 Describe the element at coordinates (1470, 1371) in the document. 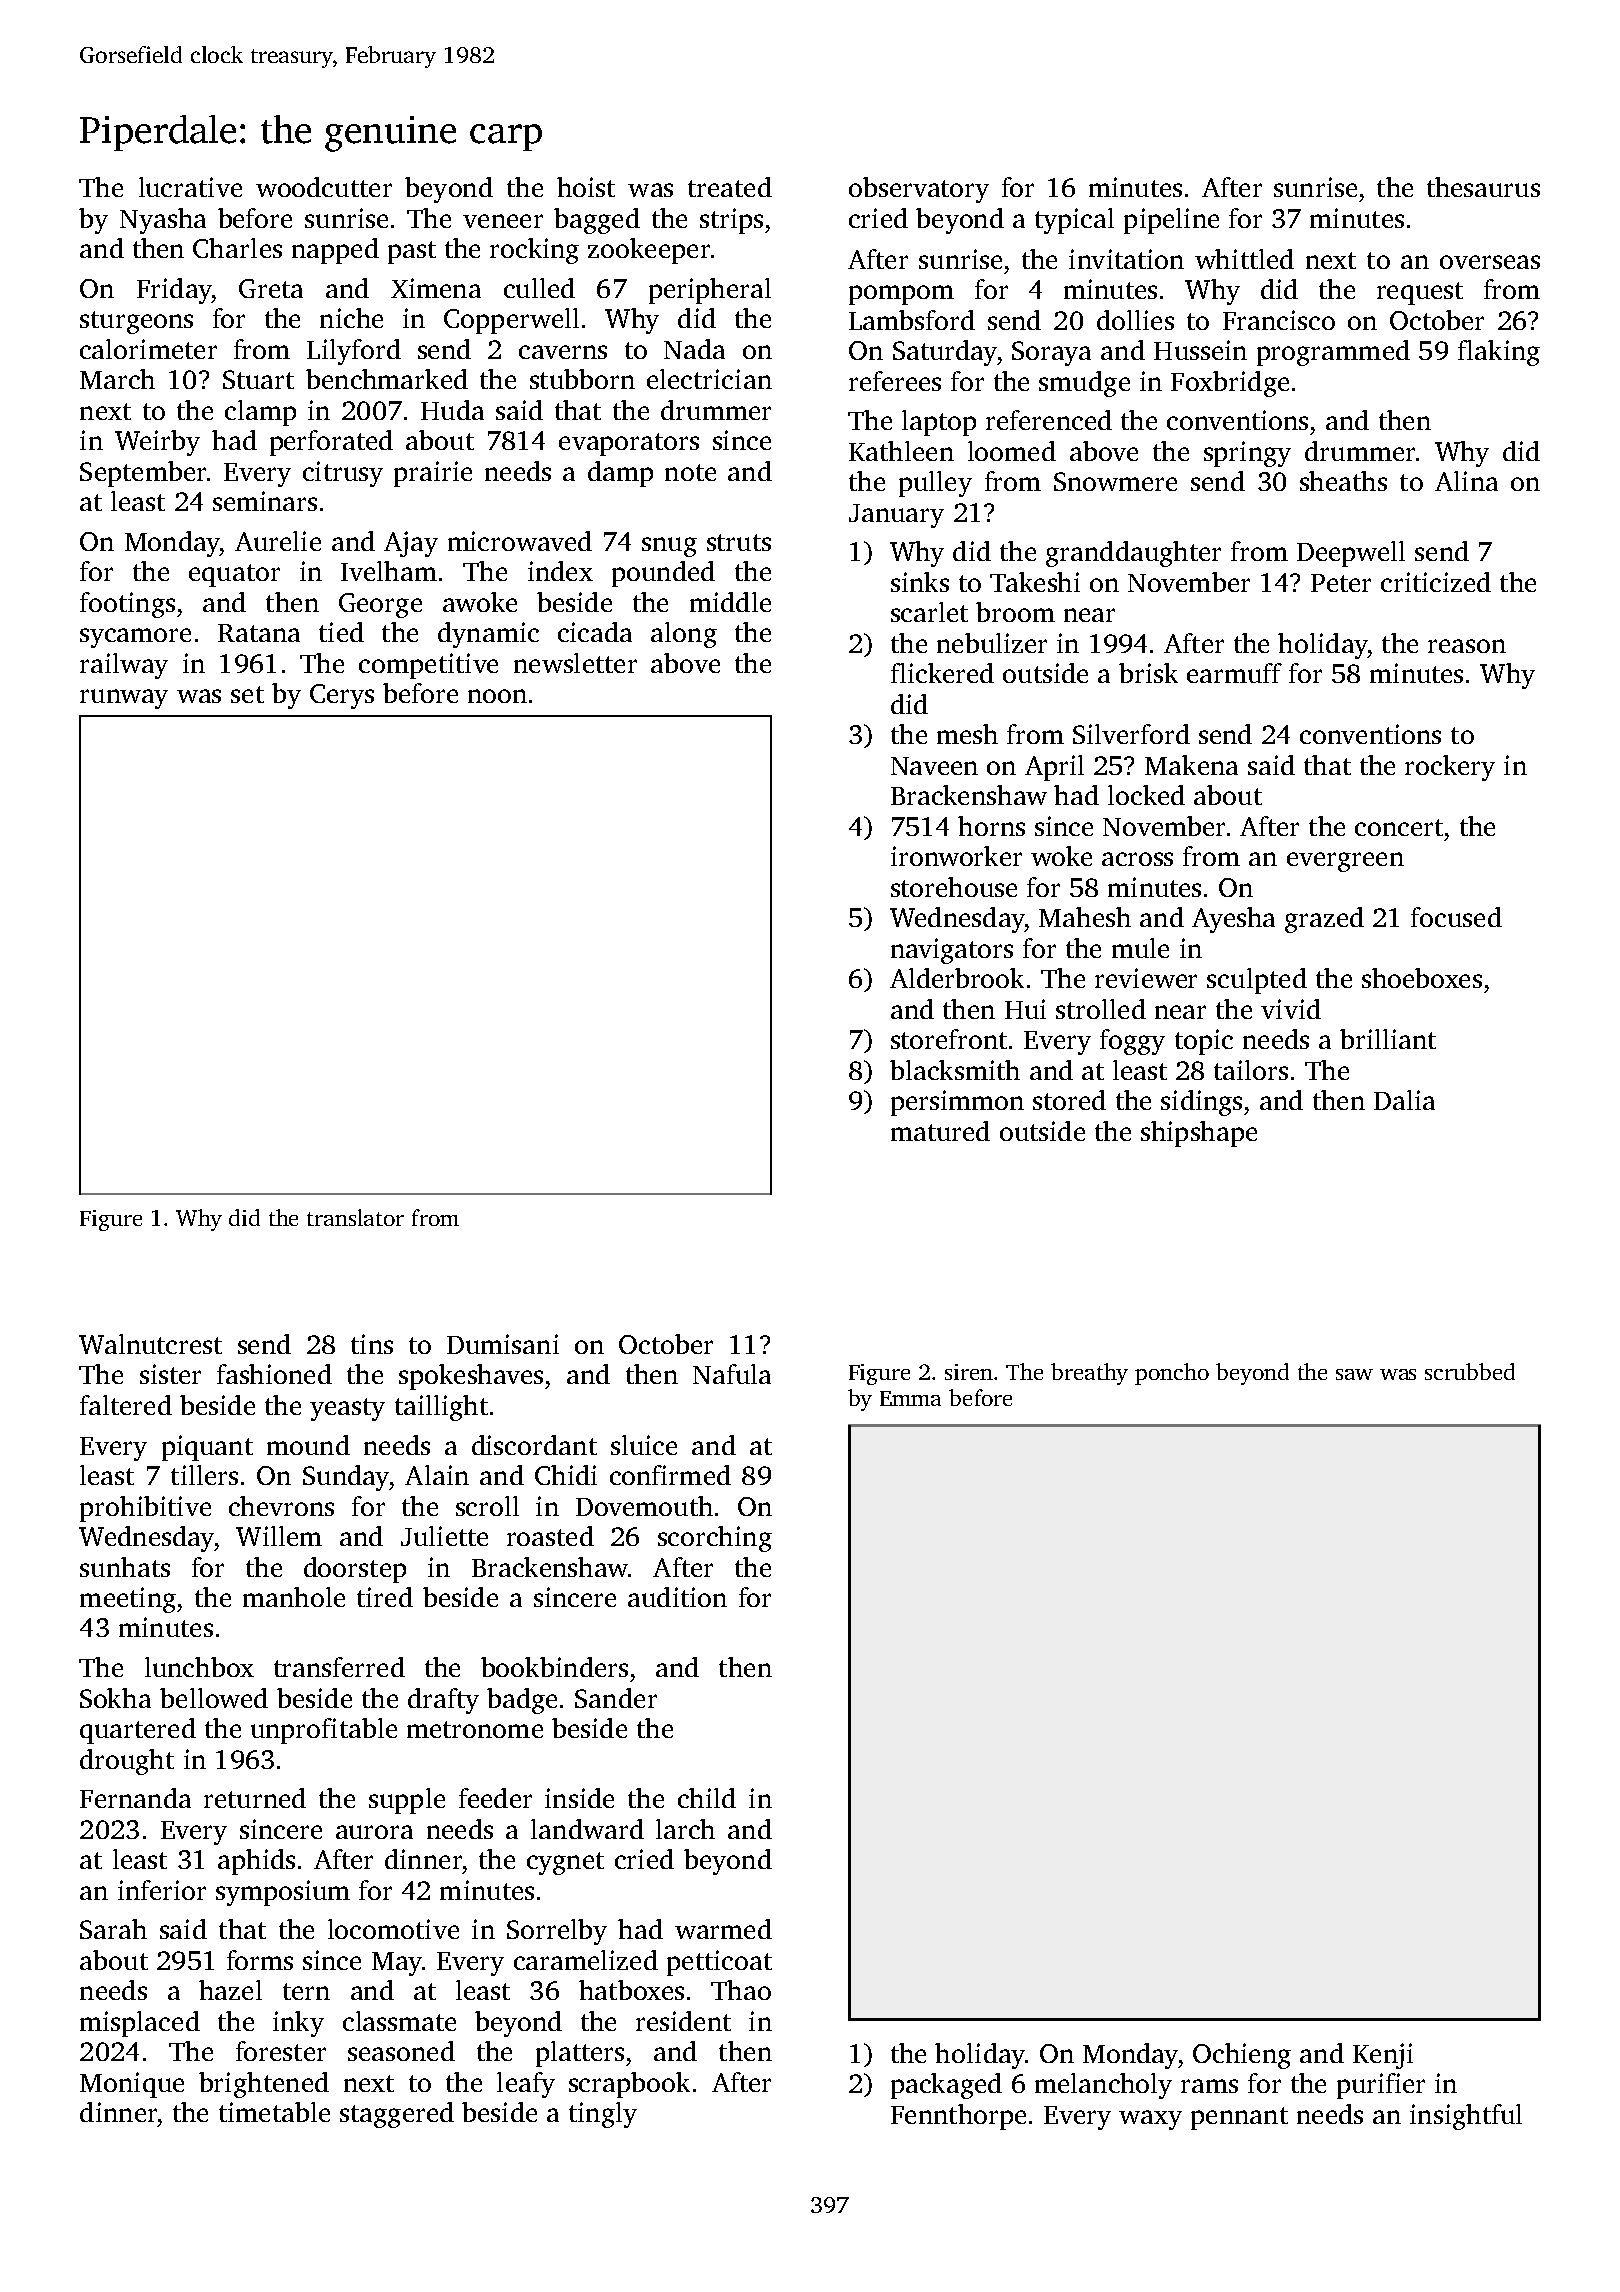

I see `scrubbed` at that location.
